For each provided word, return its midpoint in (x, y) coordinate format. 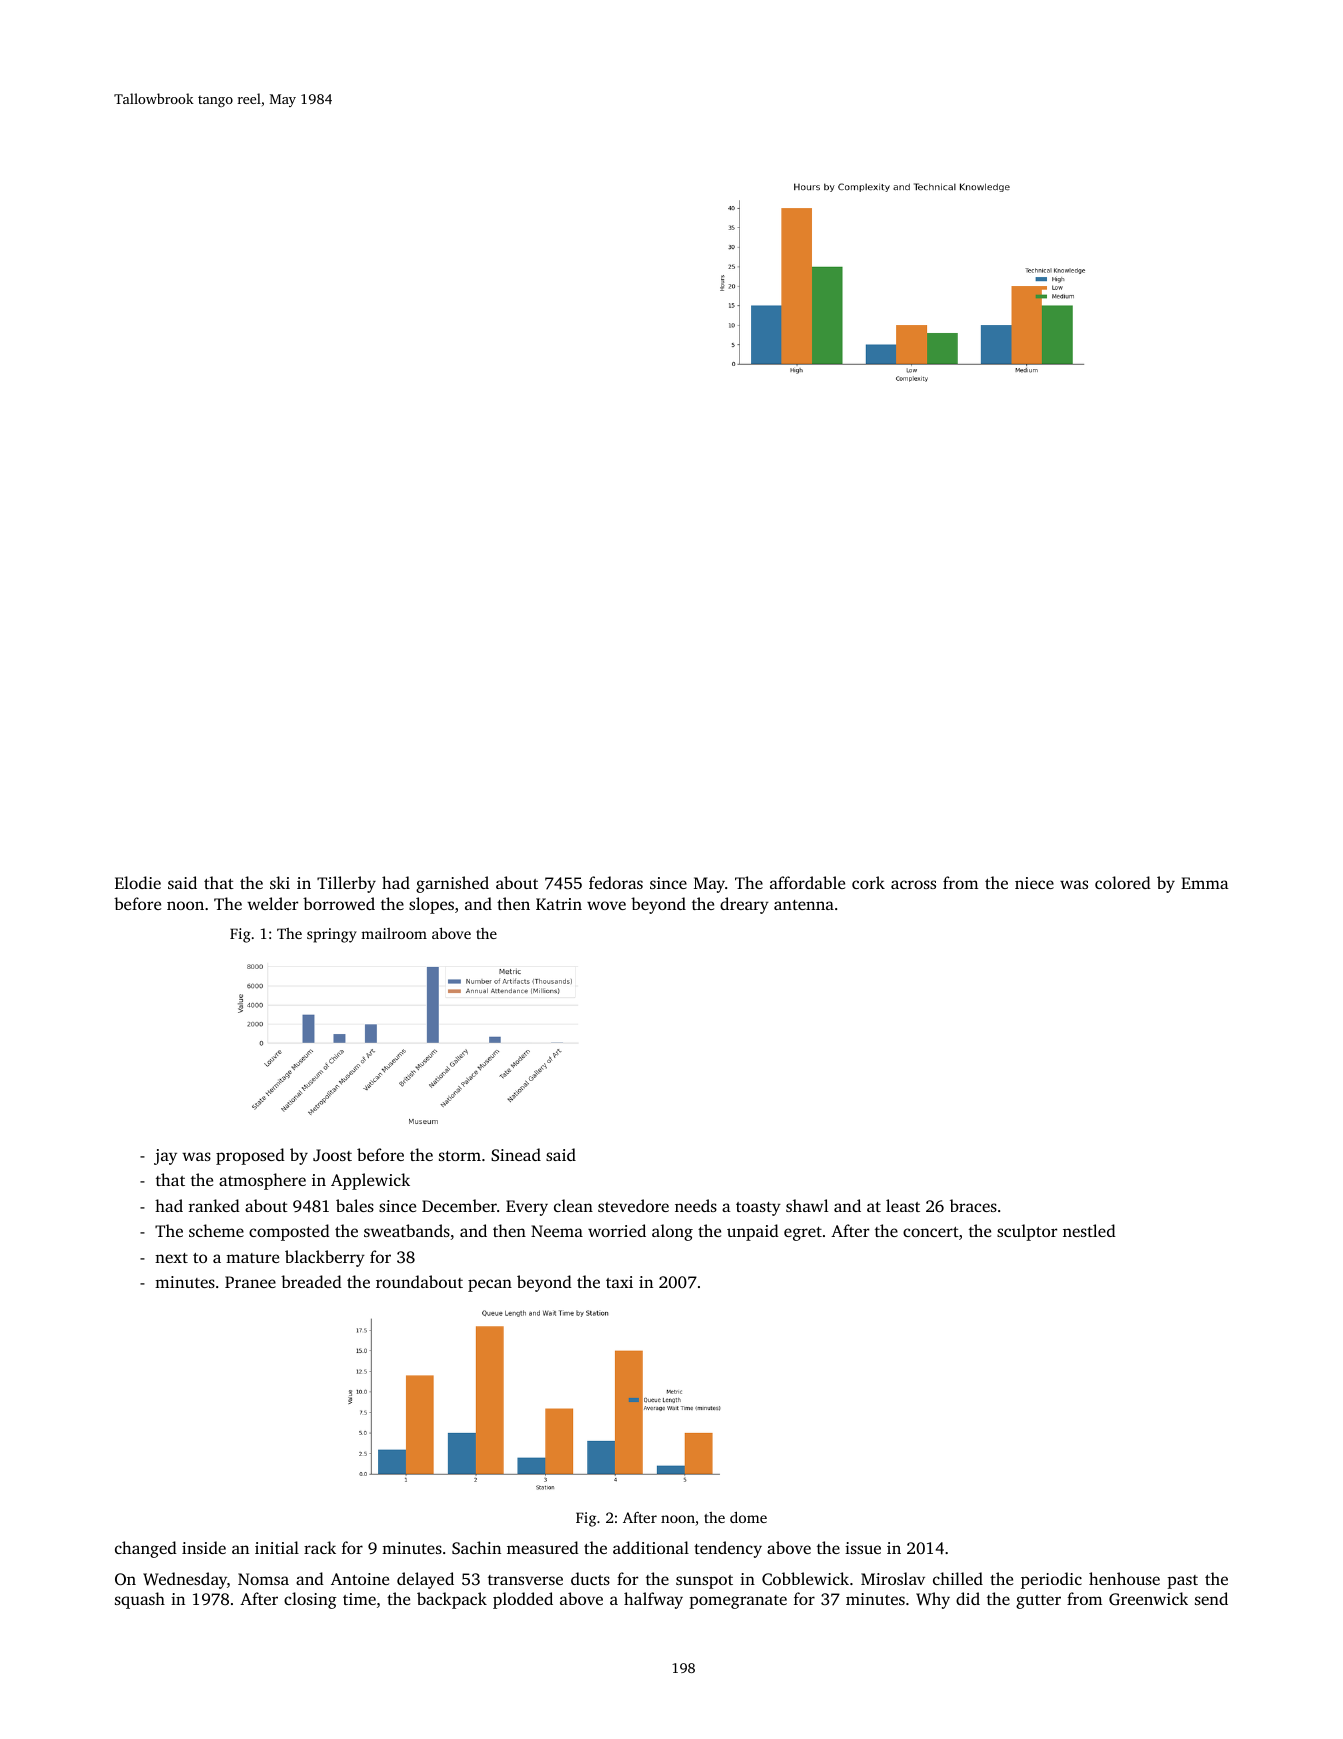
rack (320, 1547)
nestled (1089, 1230)
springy (332, 935)
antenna (804, 905)
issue (863, 1548)
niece (1034, 883)
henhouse (1124, 1578)
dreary (744, 905)
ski (280, 882)
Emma (1205, 883)
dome (748, 1517)
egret (803, 1234)
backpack (452, 1600)
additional (651, 1547)
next (171, 1258)
